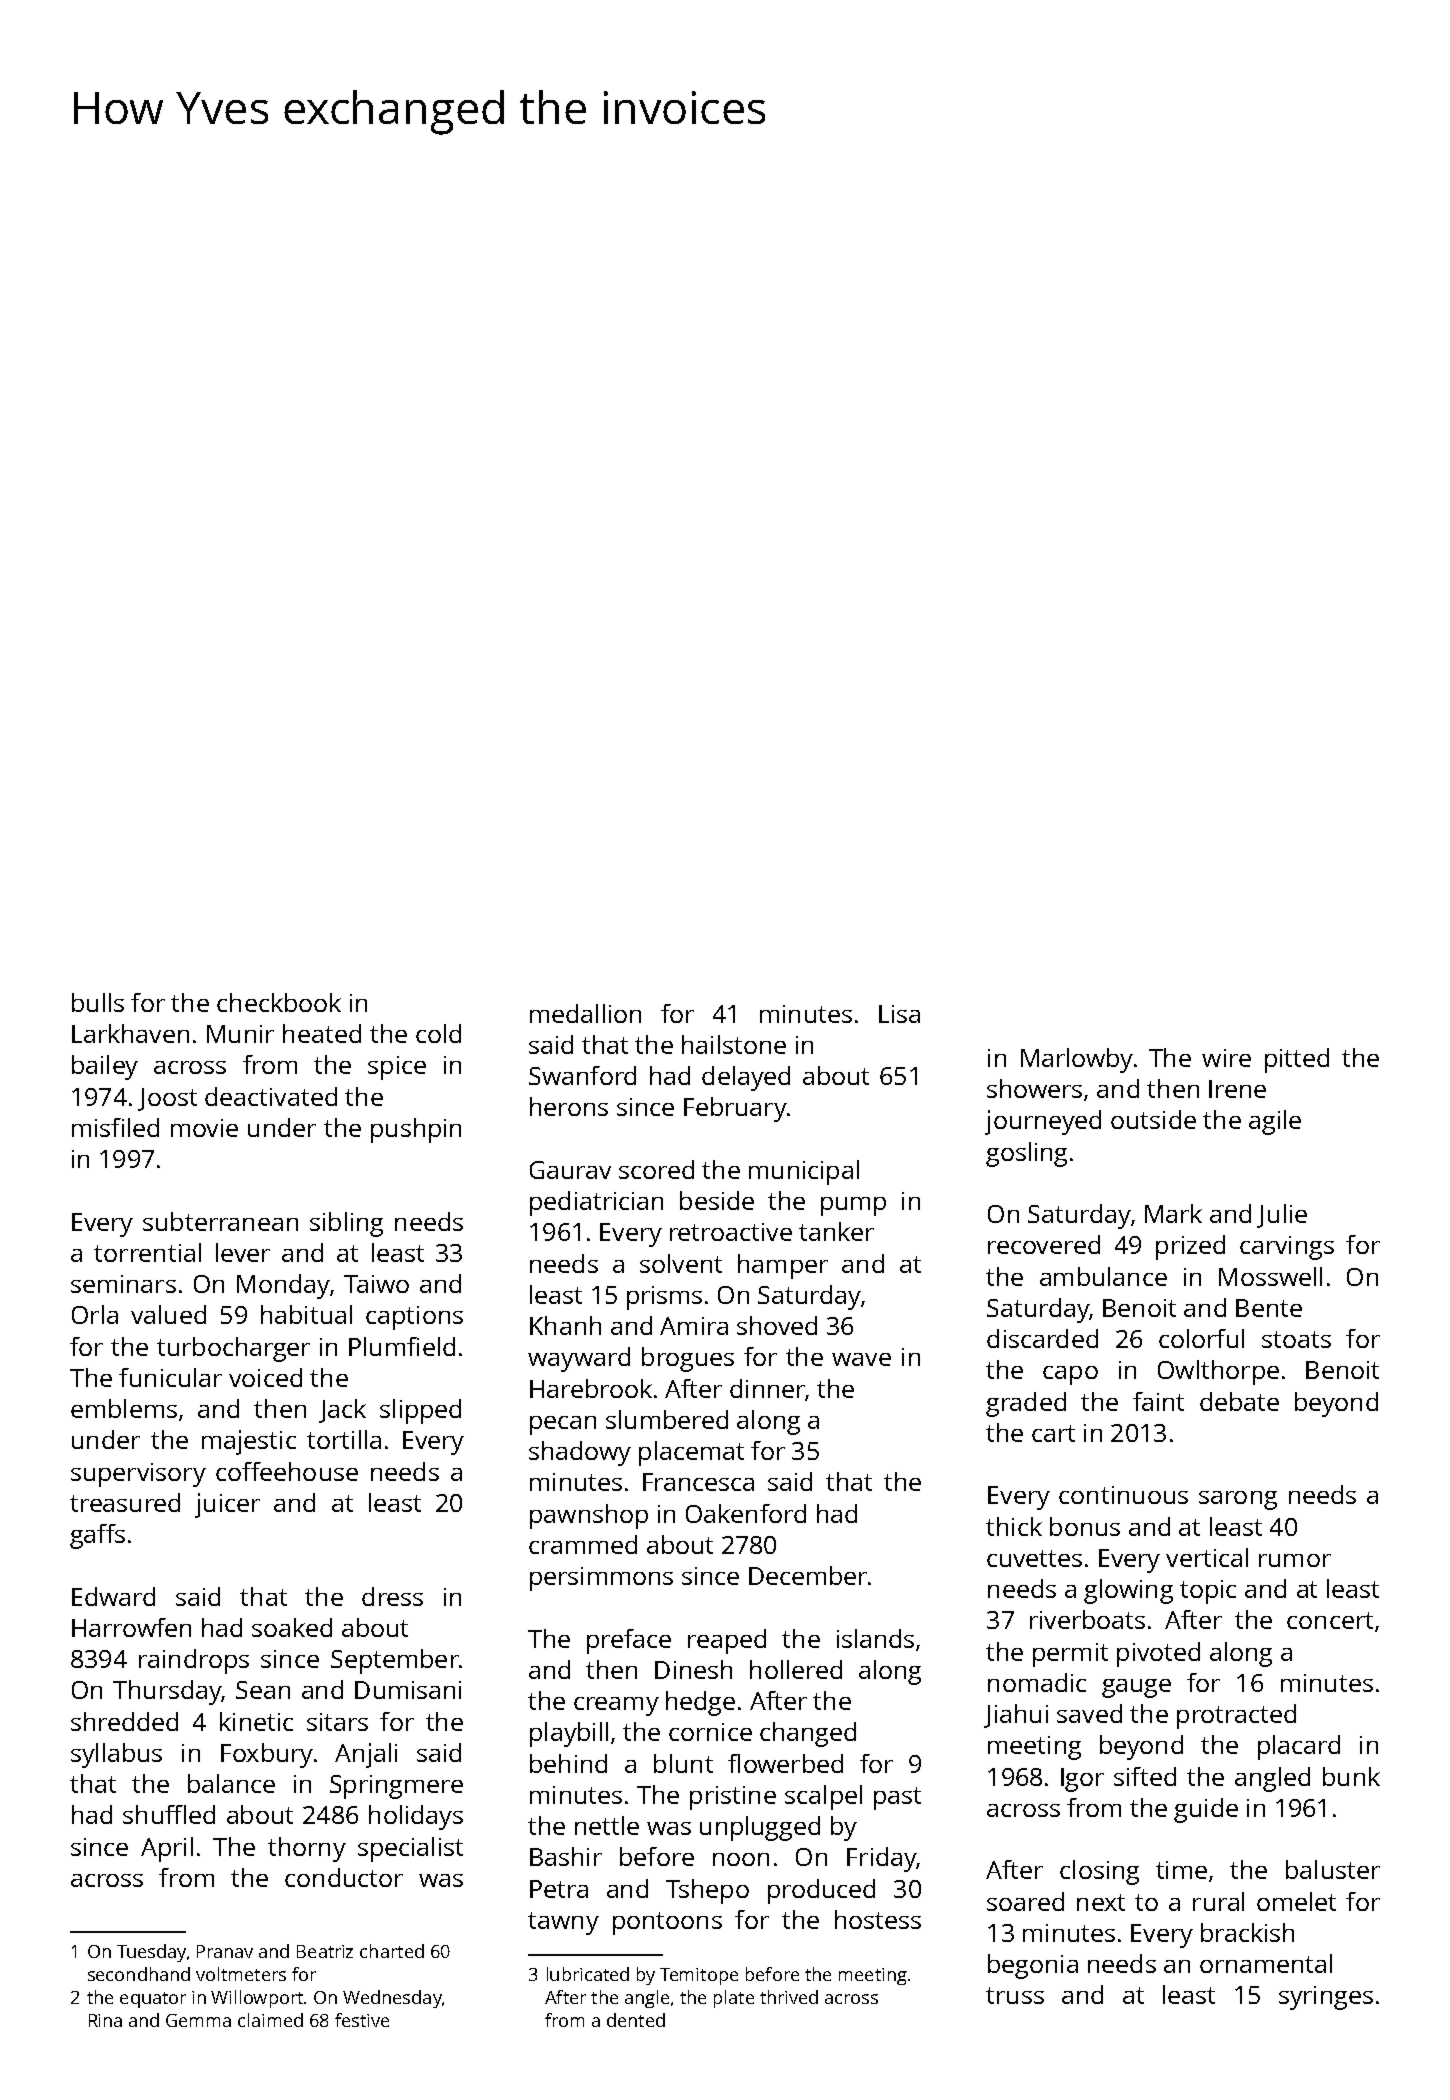 The height and width of the screenshot is (2100, 1450). I want to click on Tuesday, so click(151, 1953).
